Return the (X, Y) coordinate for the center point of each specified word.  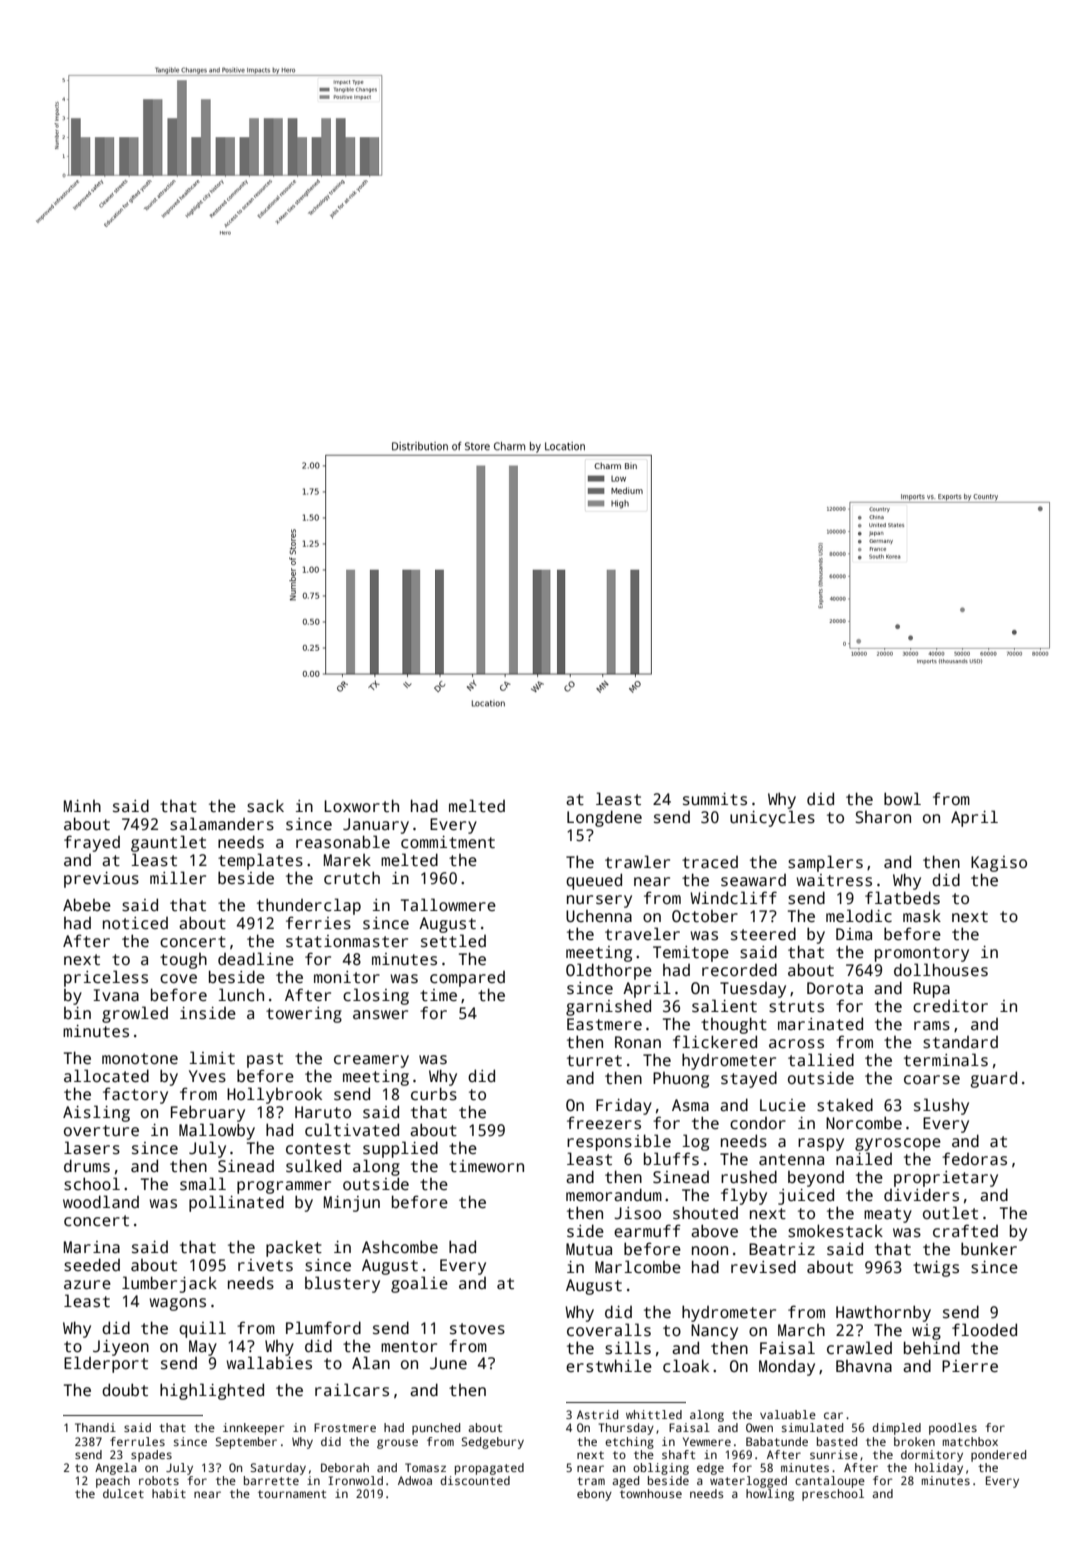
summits (715, 799)
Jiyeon (121, 1348)
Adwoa (415, 1480)
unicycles (772, 818)
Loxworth (361, 806)
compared (467, 979)
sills (628, 1348)
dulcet (123, 1493)
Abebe (87, 904)
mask (922, 916)
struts (796, 1007)
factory (135, 1095)
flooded (984, 1330)
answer (380, 1015)
